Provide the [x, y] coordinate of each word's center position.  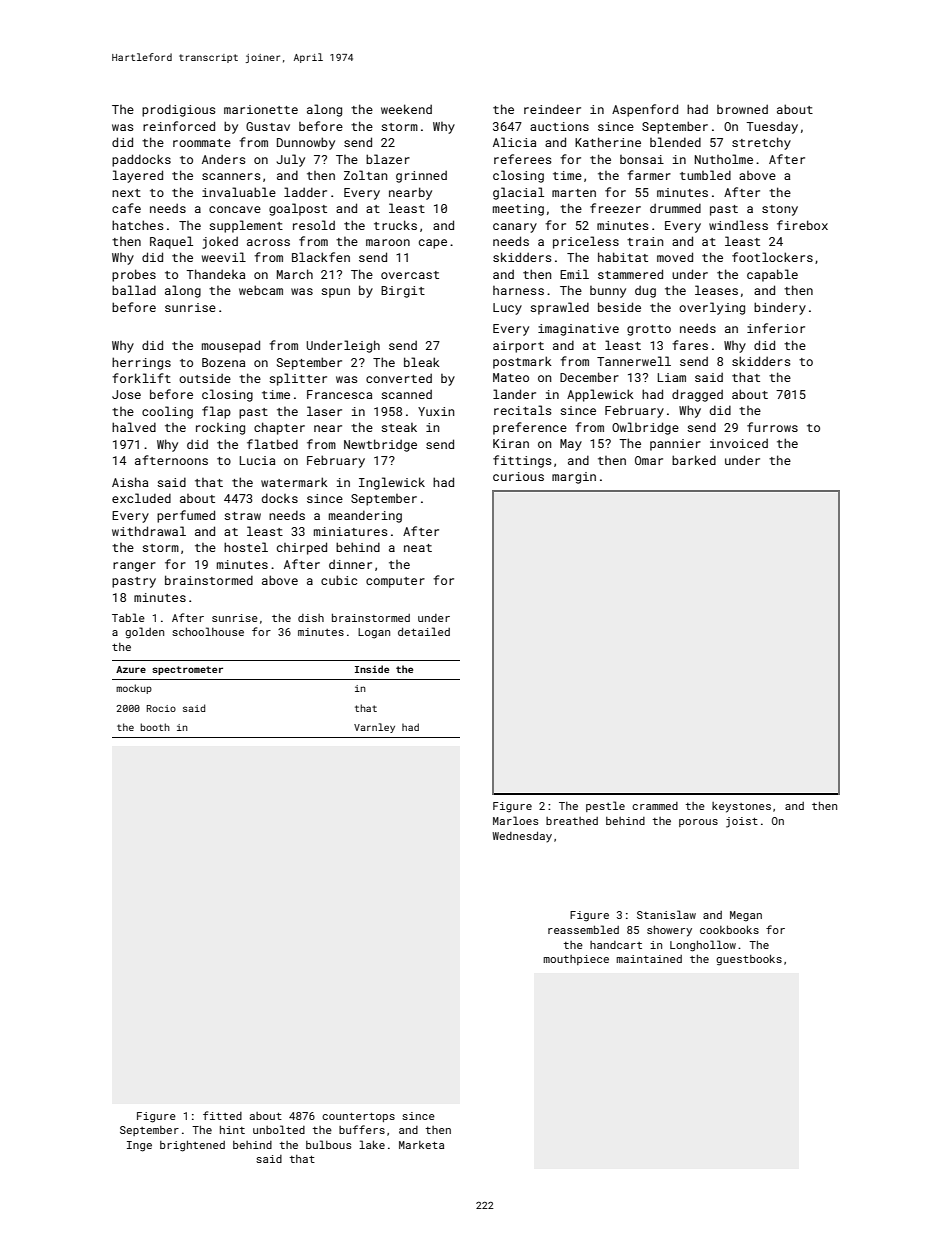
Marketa [421, 1145]
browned [742, 109]
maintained [649, 959]
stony [780, 210]
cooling [167, 412]
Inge [139, 1146]
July [291, 160]
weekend [406, 109]
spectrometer [187, 670]
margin [574, 478]
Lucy [507, 309]
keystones [741, 807]
